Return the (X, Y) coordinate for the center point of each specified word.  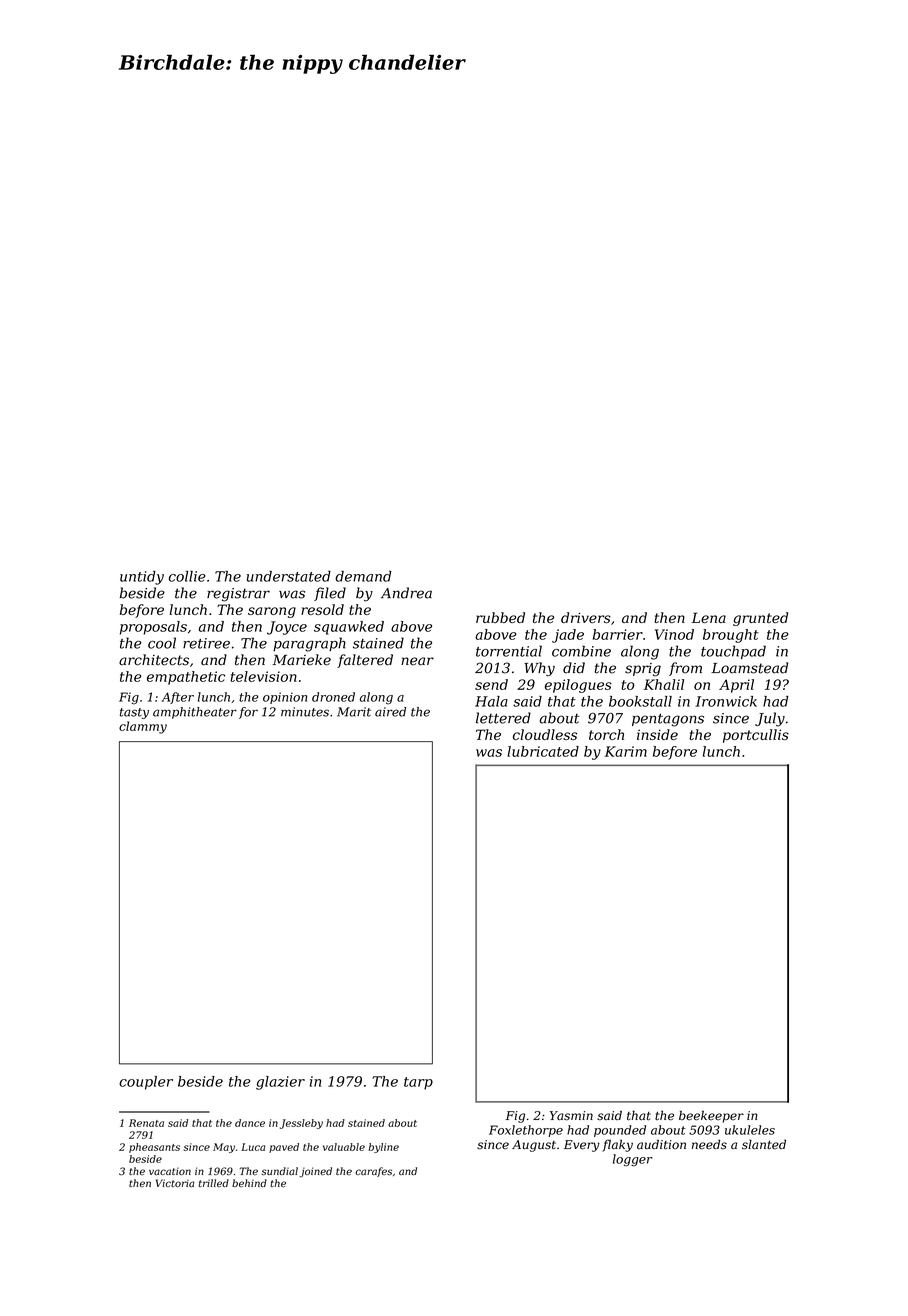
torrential (509, 651)
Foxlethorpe (526, 1131)
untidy (142, 578)
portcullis (756, 736)
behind (249, 1183)
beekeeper (711, 1116)
